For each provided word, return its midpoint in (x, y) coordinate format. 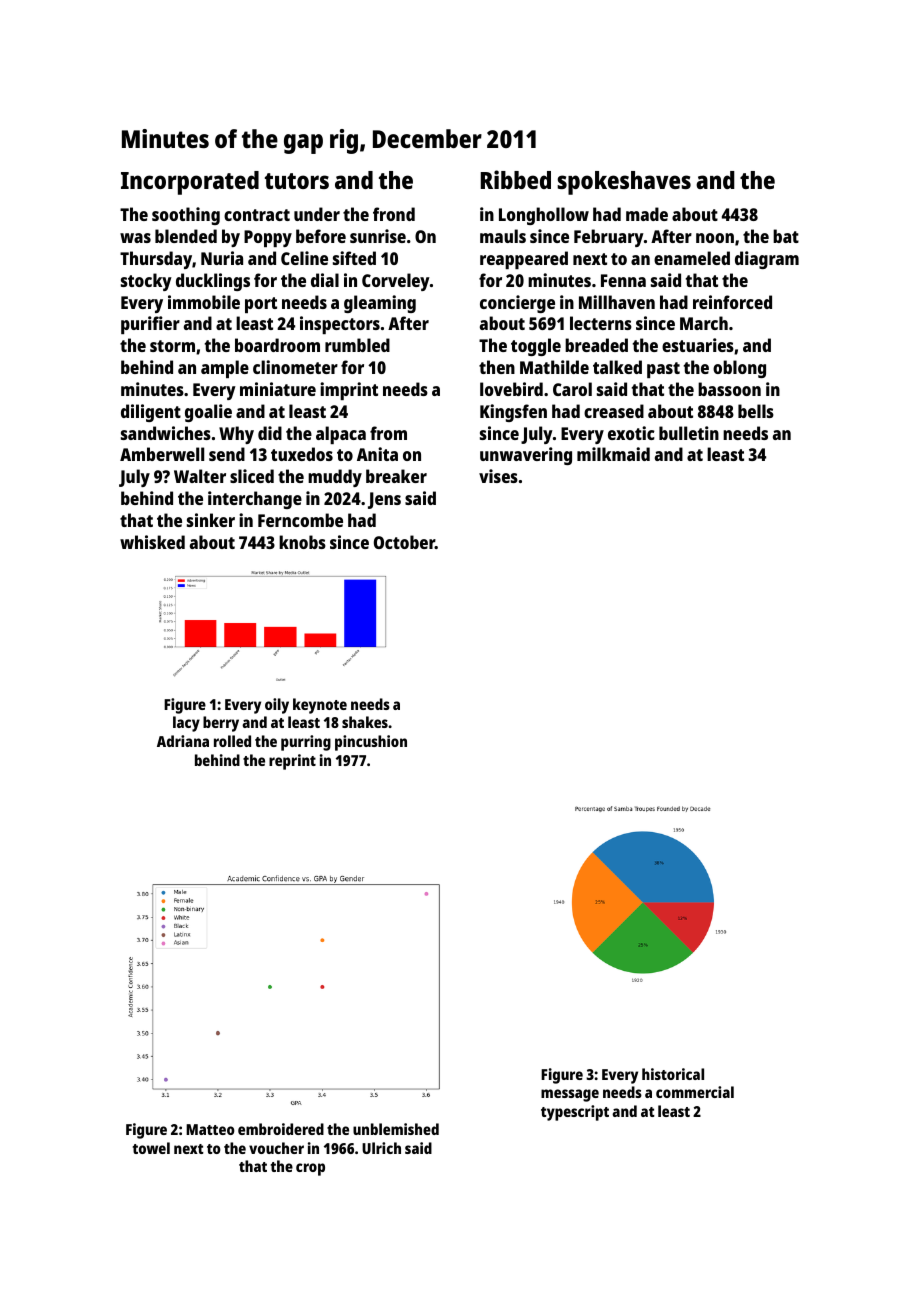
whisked (152, 542)
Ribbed (516, 179)
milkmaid (613, 454)
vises (498, 476)
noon (715, 238)
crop (310, 1169)
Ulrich (381, 1148)
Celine (304, 258)
